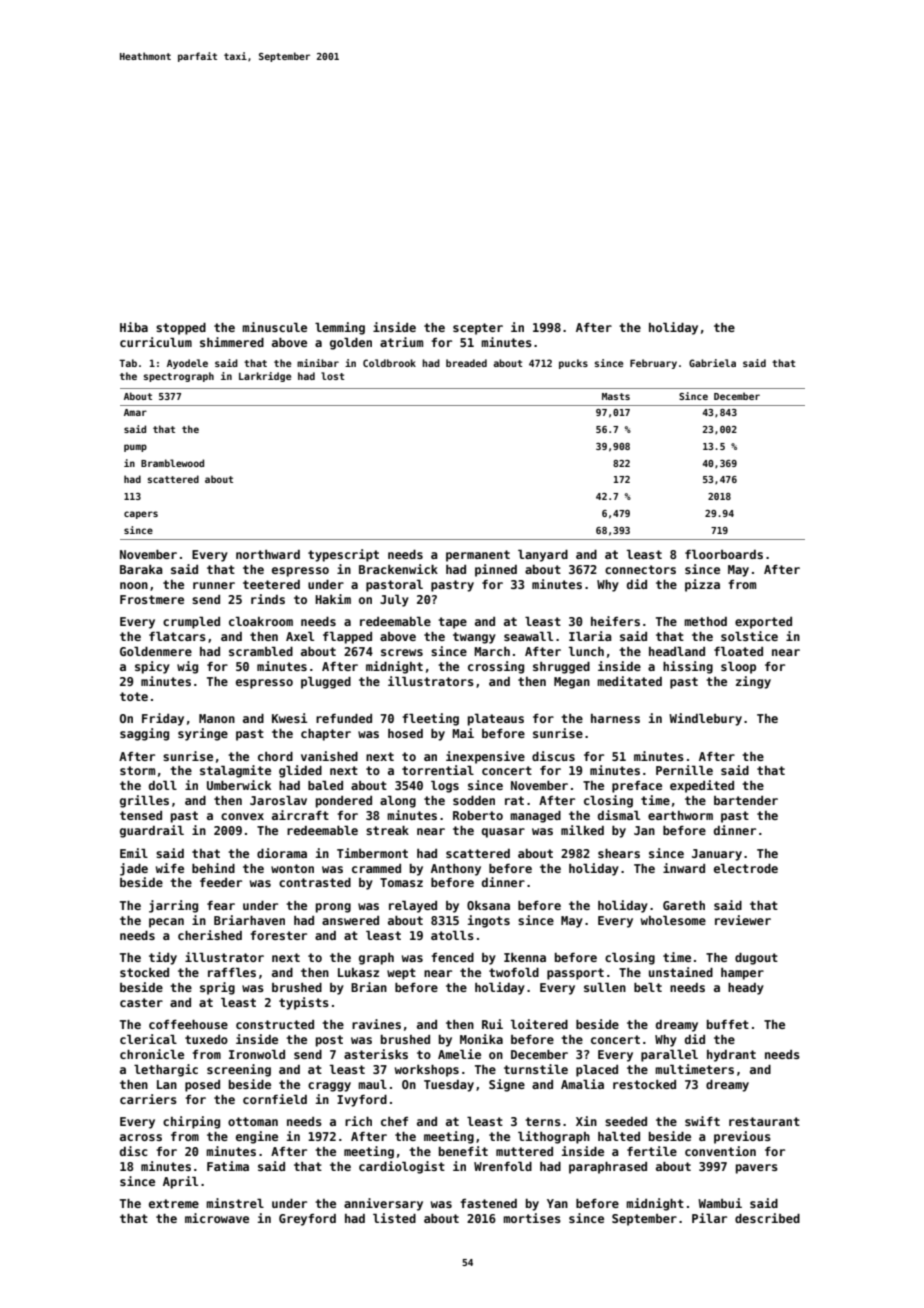 The height and width of the document is (1308, 924). What do you see at coordinates (221, 882) in the document?
I see `feeder` at bounding box center [221, 882].
